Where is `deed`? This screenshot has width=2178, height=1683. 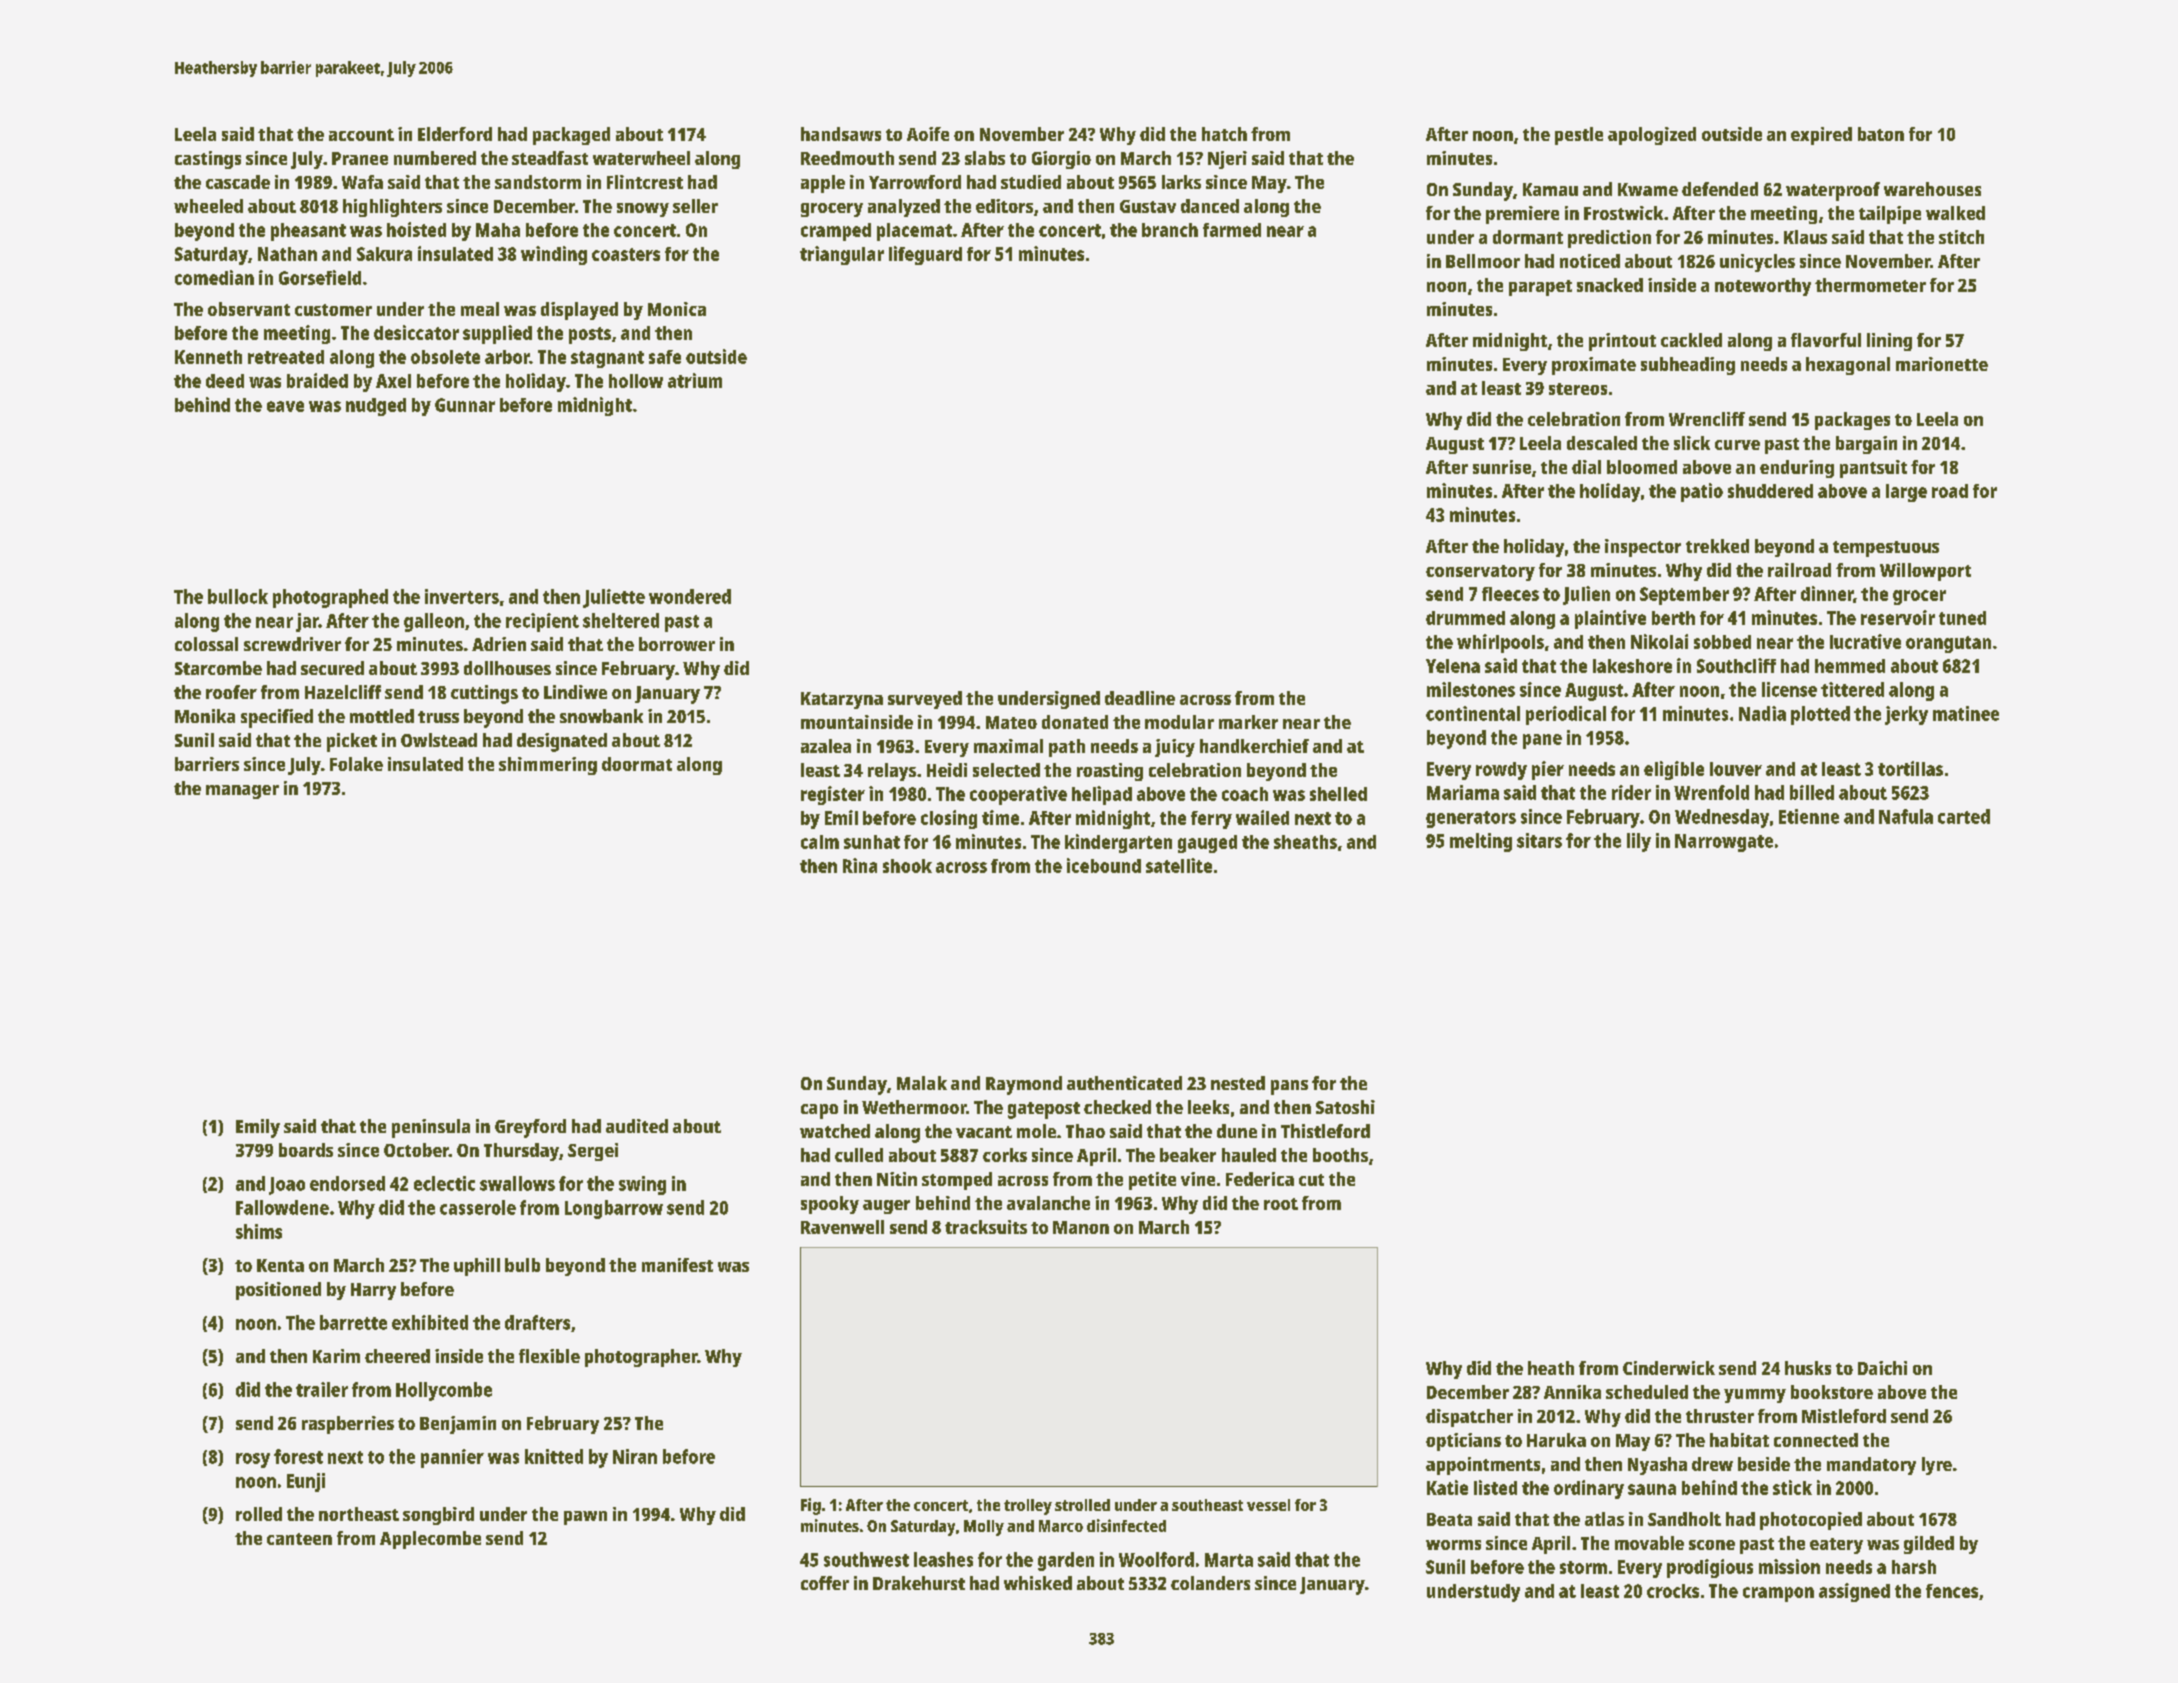
deed is located at coordinates (225, 381).
